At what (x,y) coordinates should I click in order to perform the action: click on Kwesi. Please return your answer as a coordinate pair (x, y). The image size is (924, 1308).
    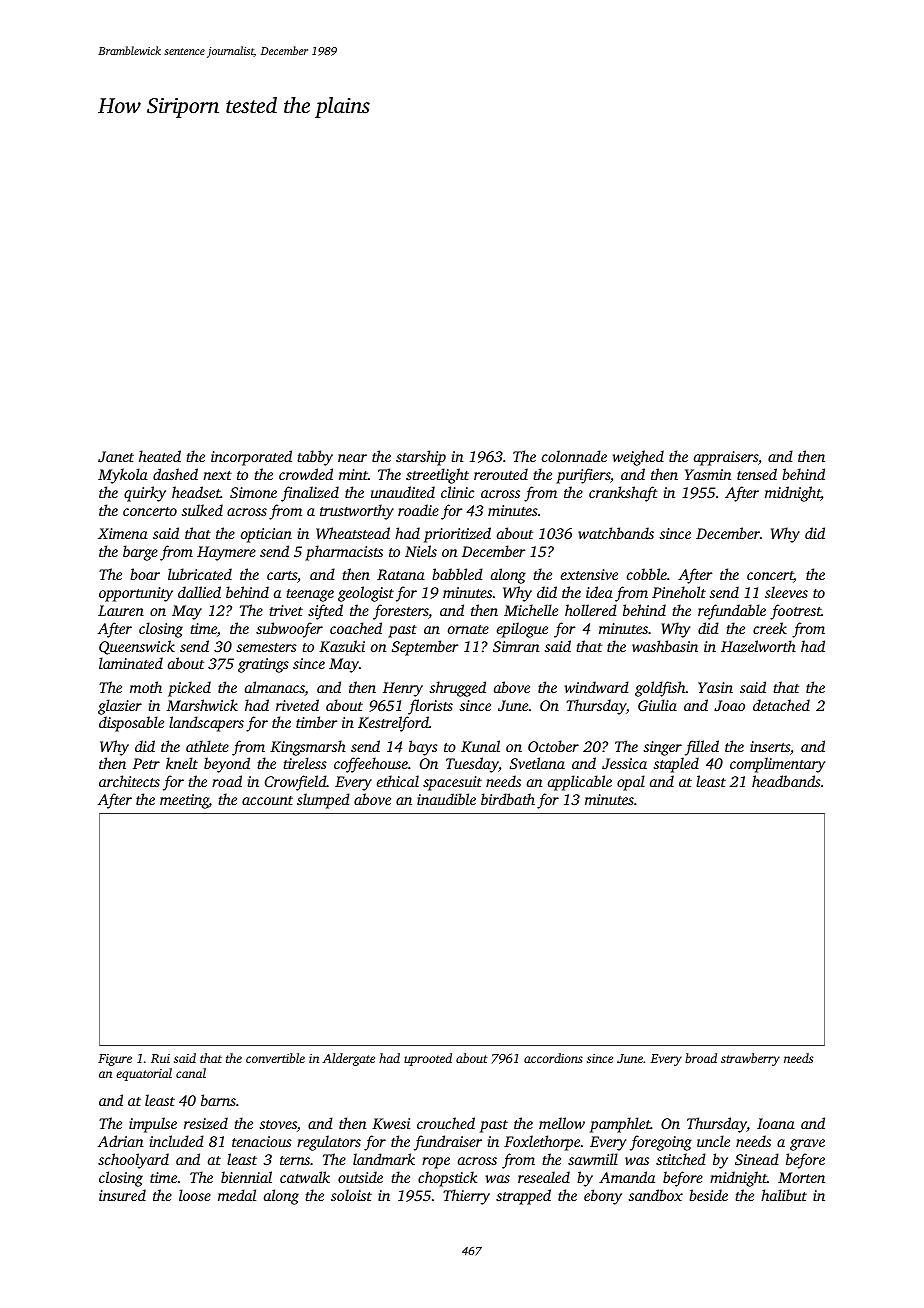
    Looking at the image, I should click on (391, 1123).
